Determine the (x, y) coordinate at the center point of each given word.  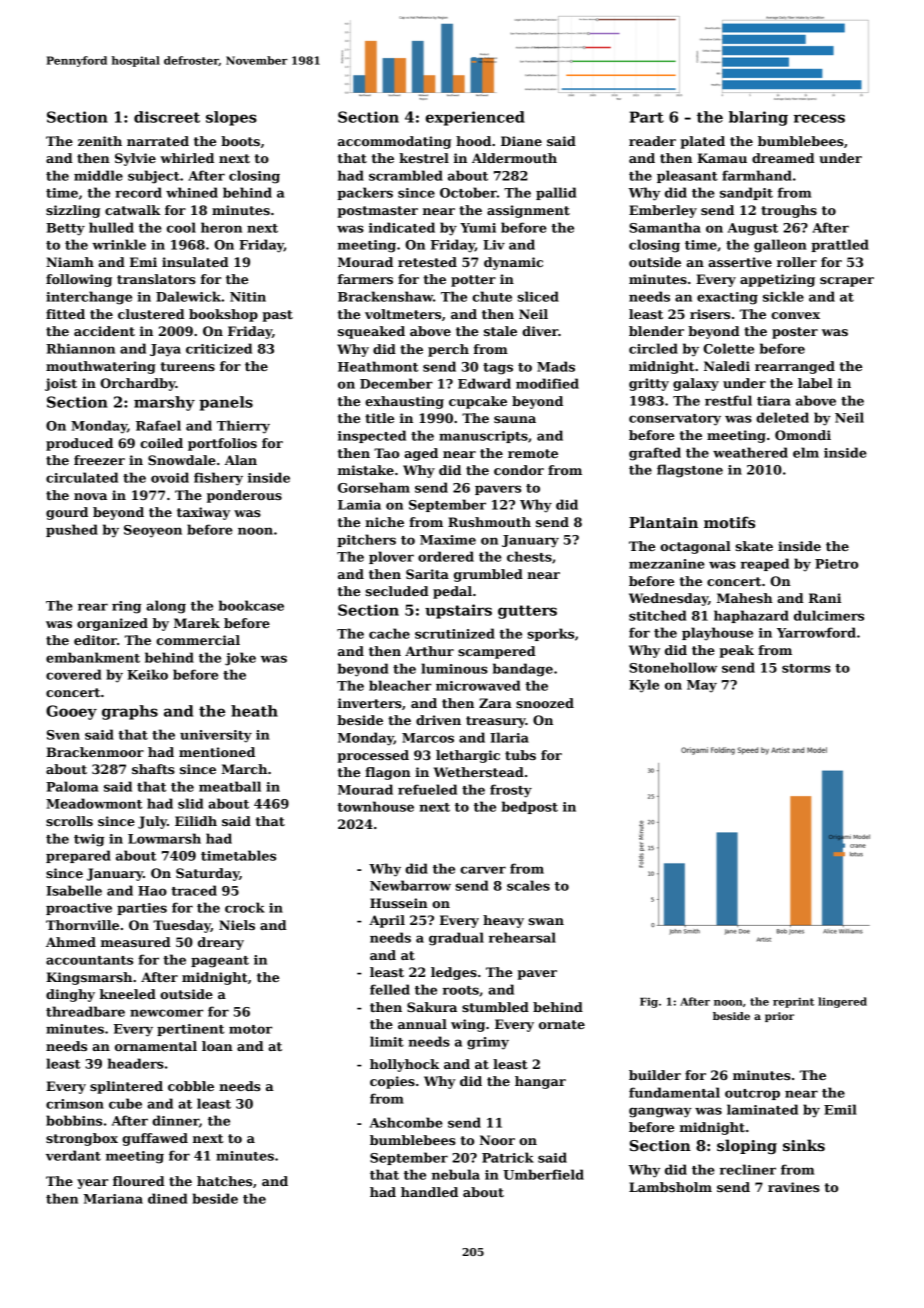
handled (429, 1192)
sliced (538, 296)
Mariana (113, 1199)
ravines (794, 1187)
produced (79, 444)
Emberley (663, 211)
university (216, 736)
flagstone (690, 471)
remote (533, 453)
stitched (657, 615)
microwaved (478, 685)
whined (192, 192)
